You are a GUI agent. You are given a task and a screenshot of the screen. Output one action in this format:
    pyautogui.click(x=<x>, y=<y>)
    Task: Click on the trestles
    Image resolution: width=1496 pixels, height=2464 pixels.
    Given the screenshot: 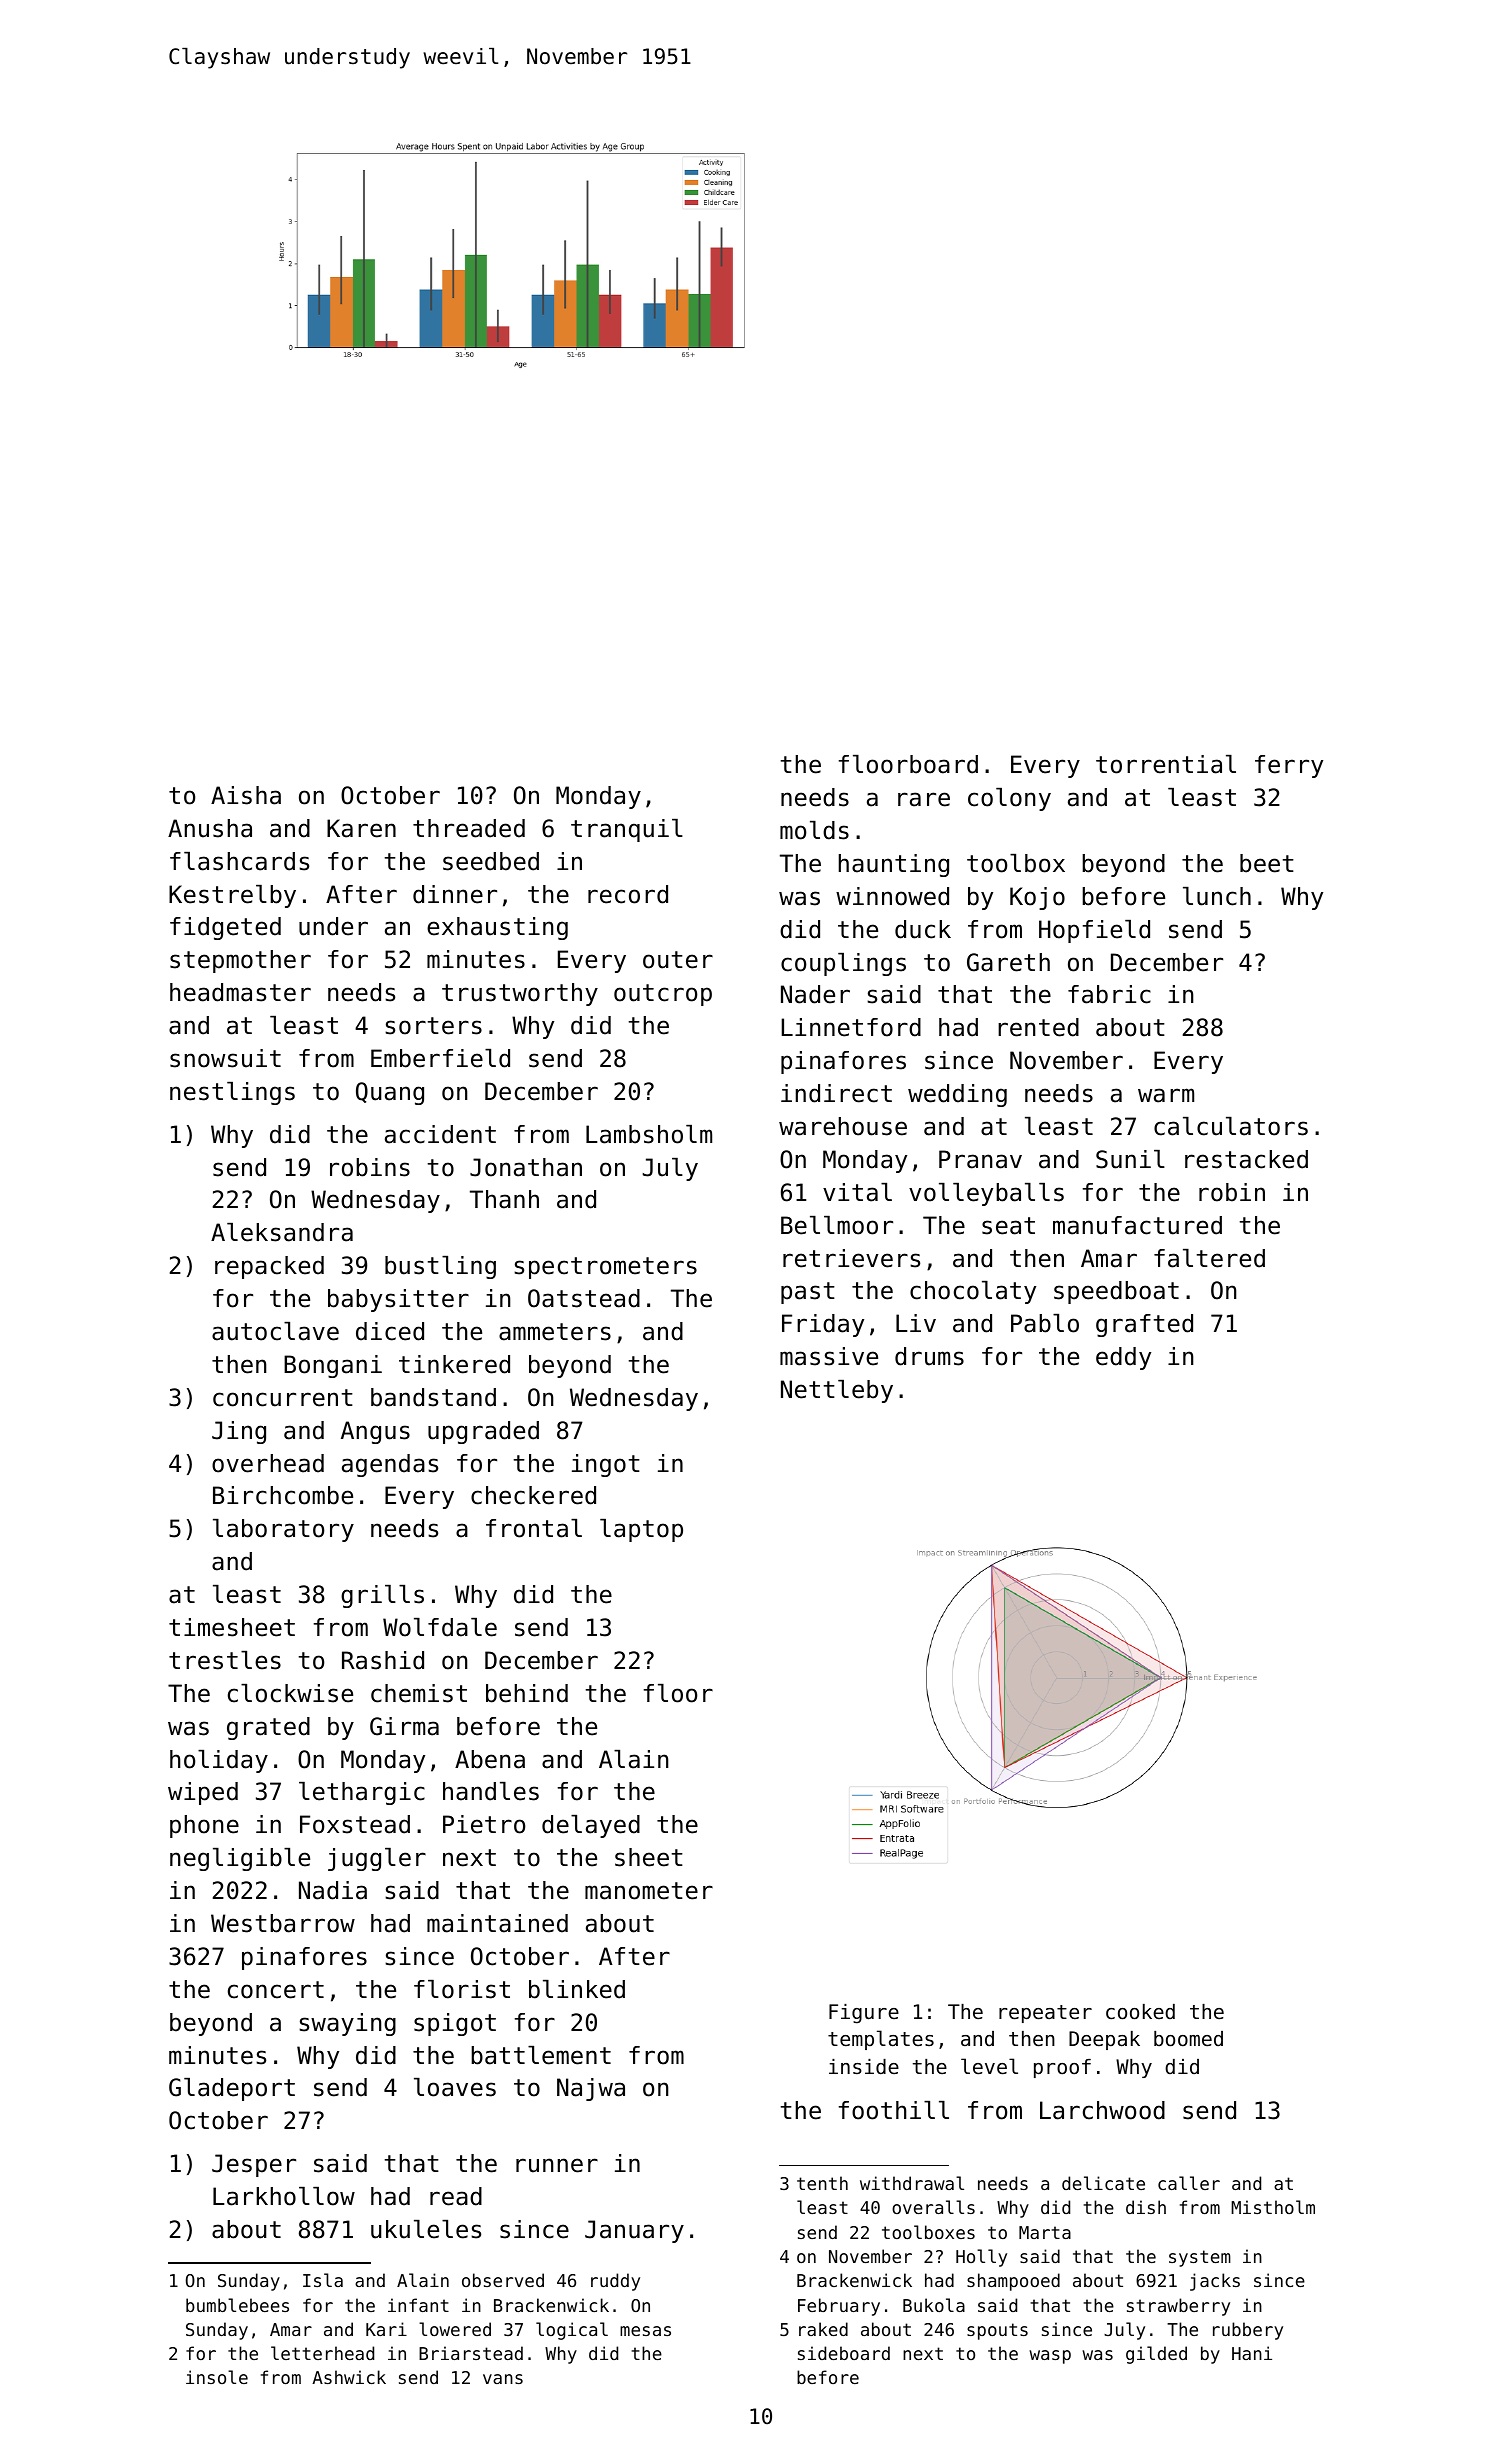 What is the action you would take?
    pyautogui.click(x=225, y=1660)
